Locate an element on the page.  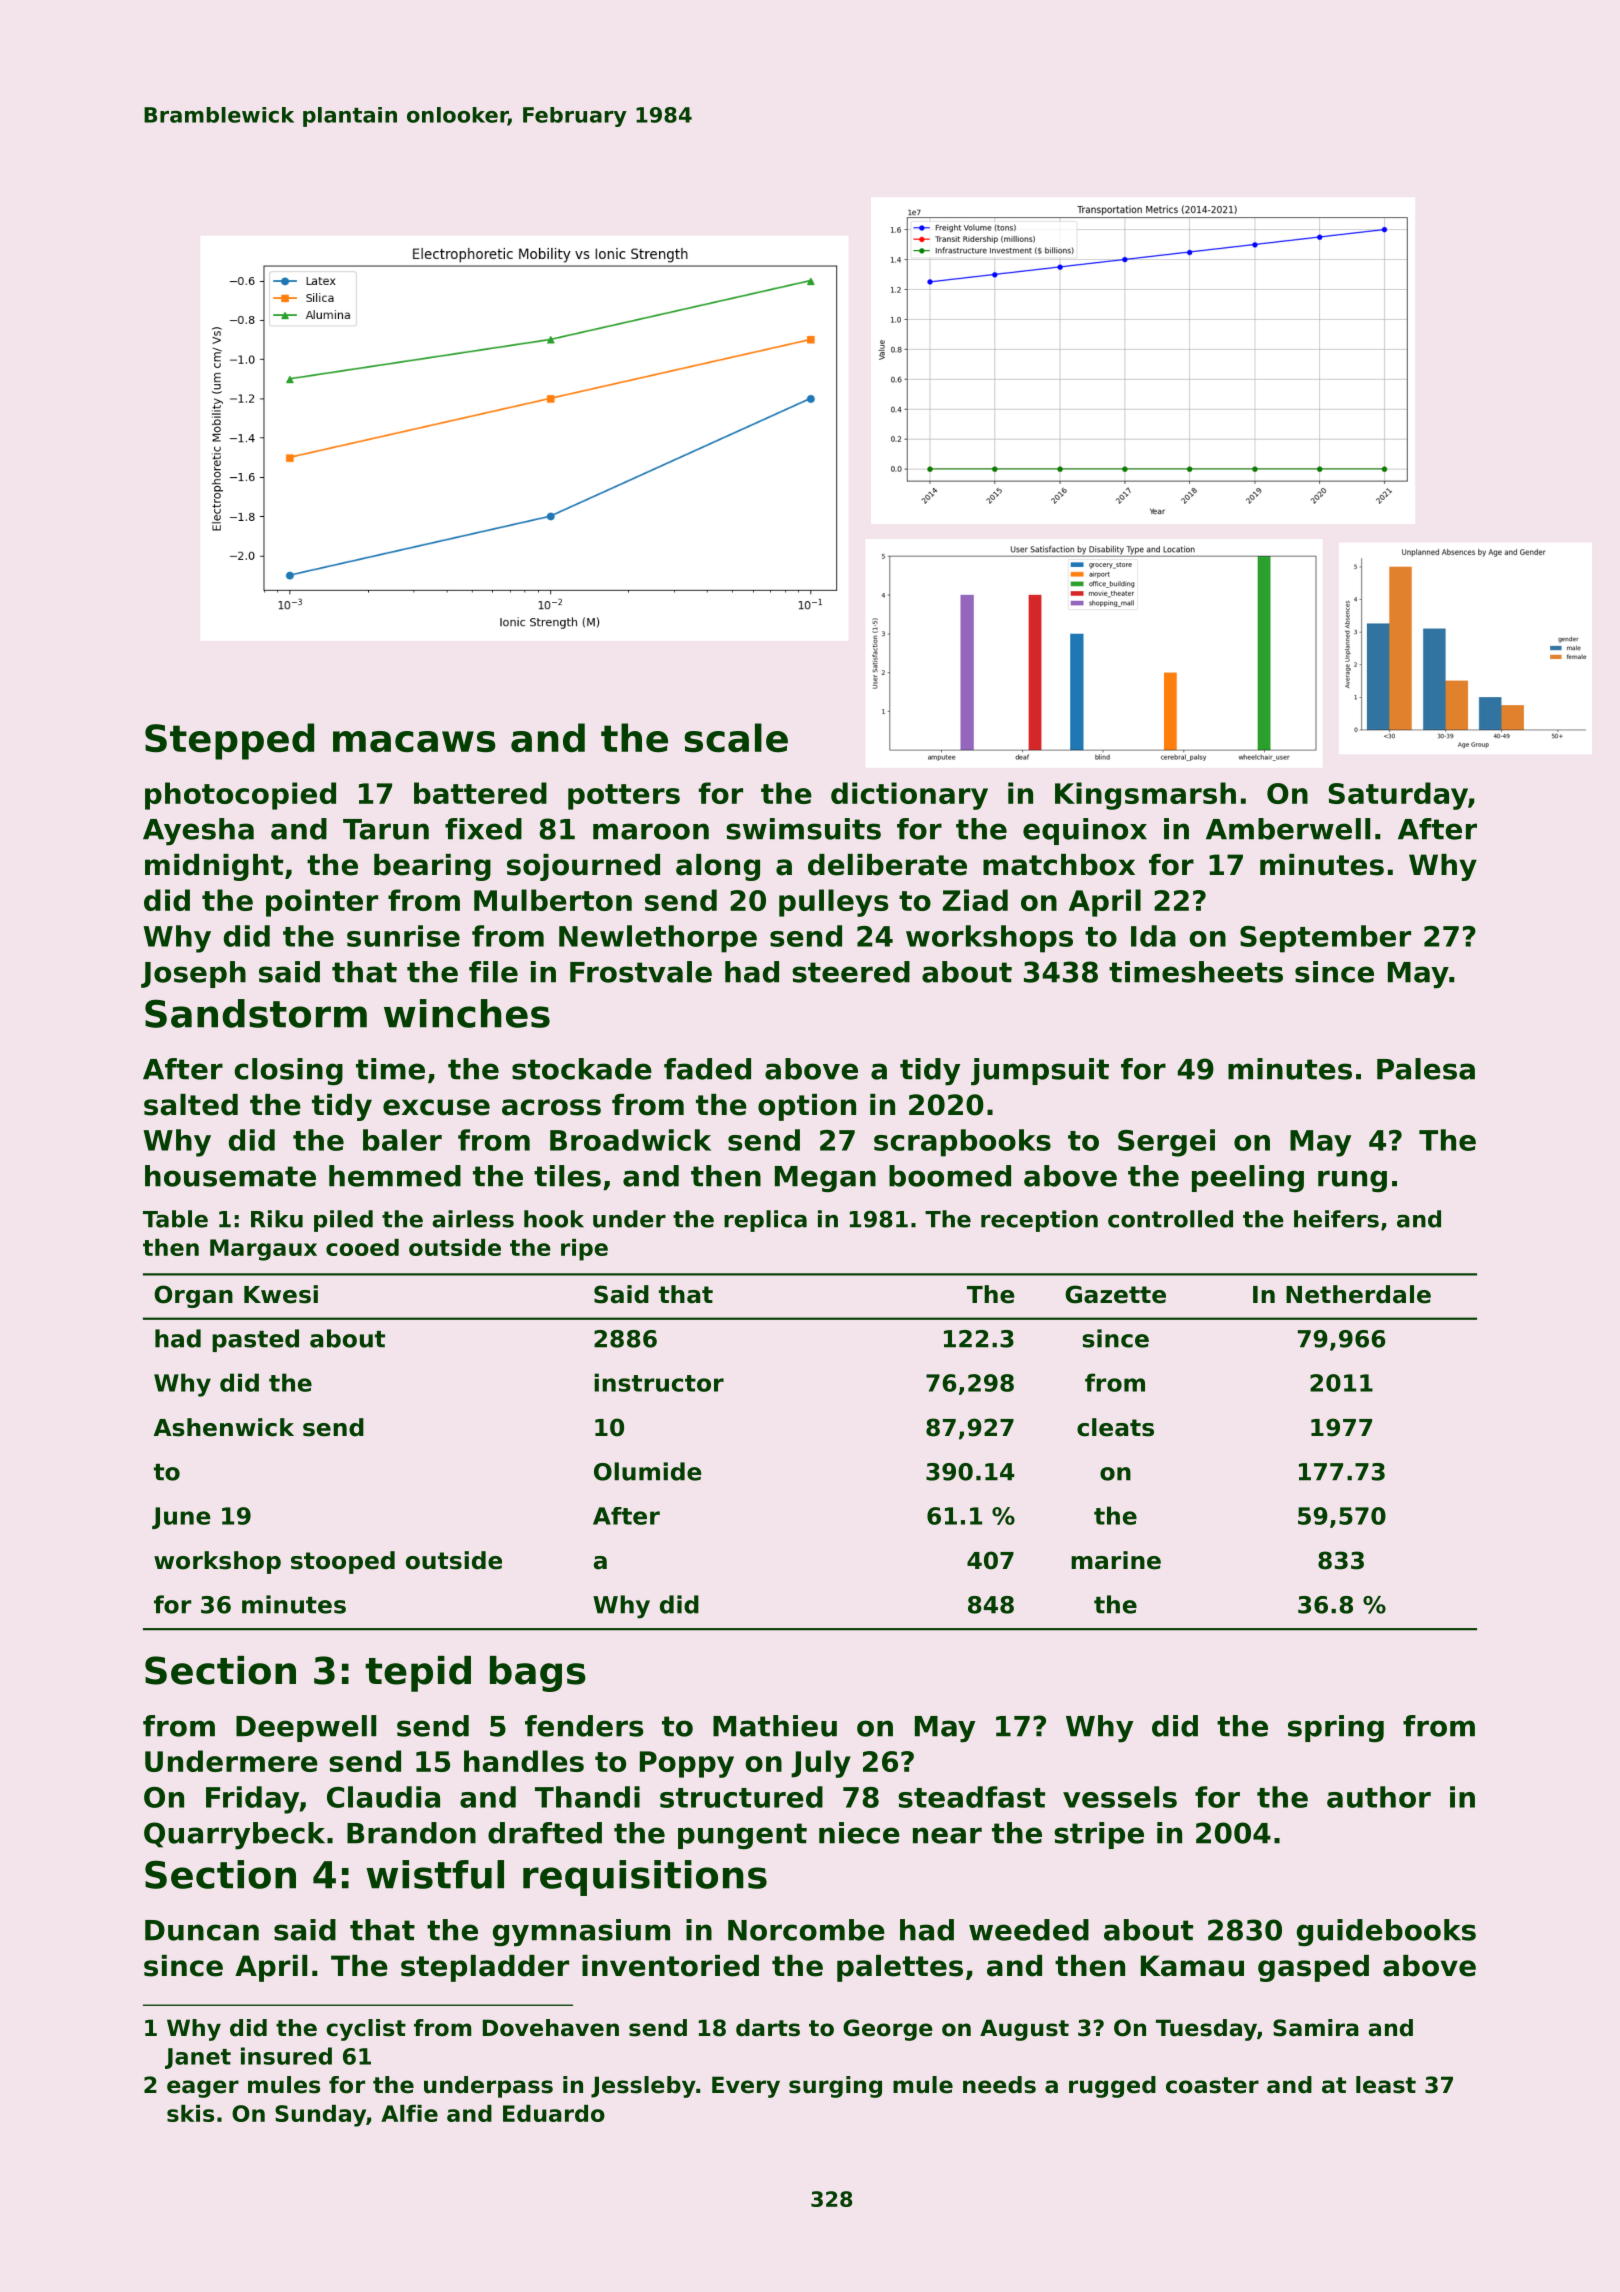
stooped is located at coordinates (343, 1562).
